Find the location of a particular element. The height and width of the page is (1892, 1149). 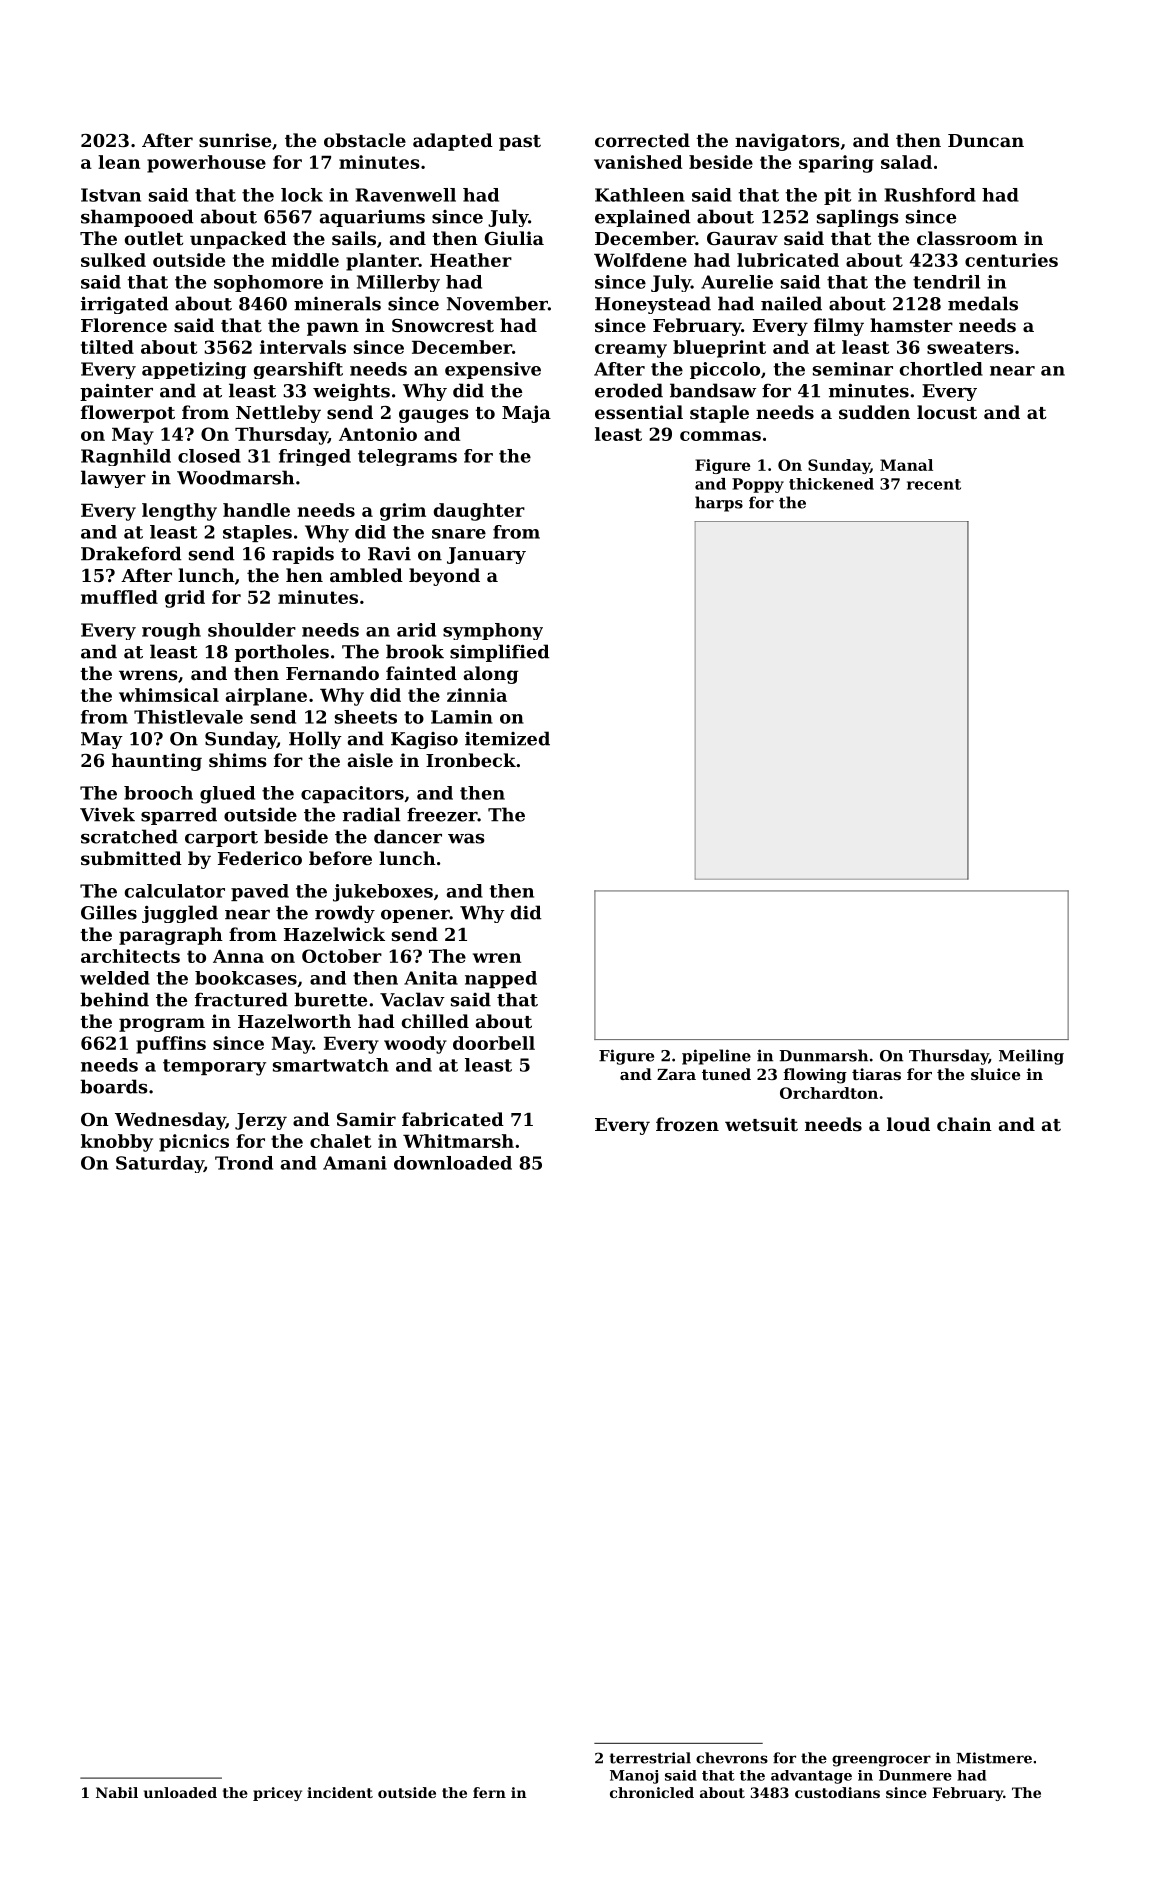

corrected is located at coordinates (642, 140).
